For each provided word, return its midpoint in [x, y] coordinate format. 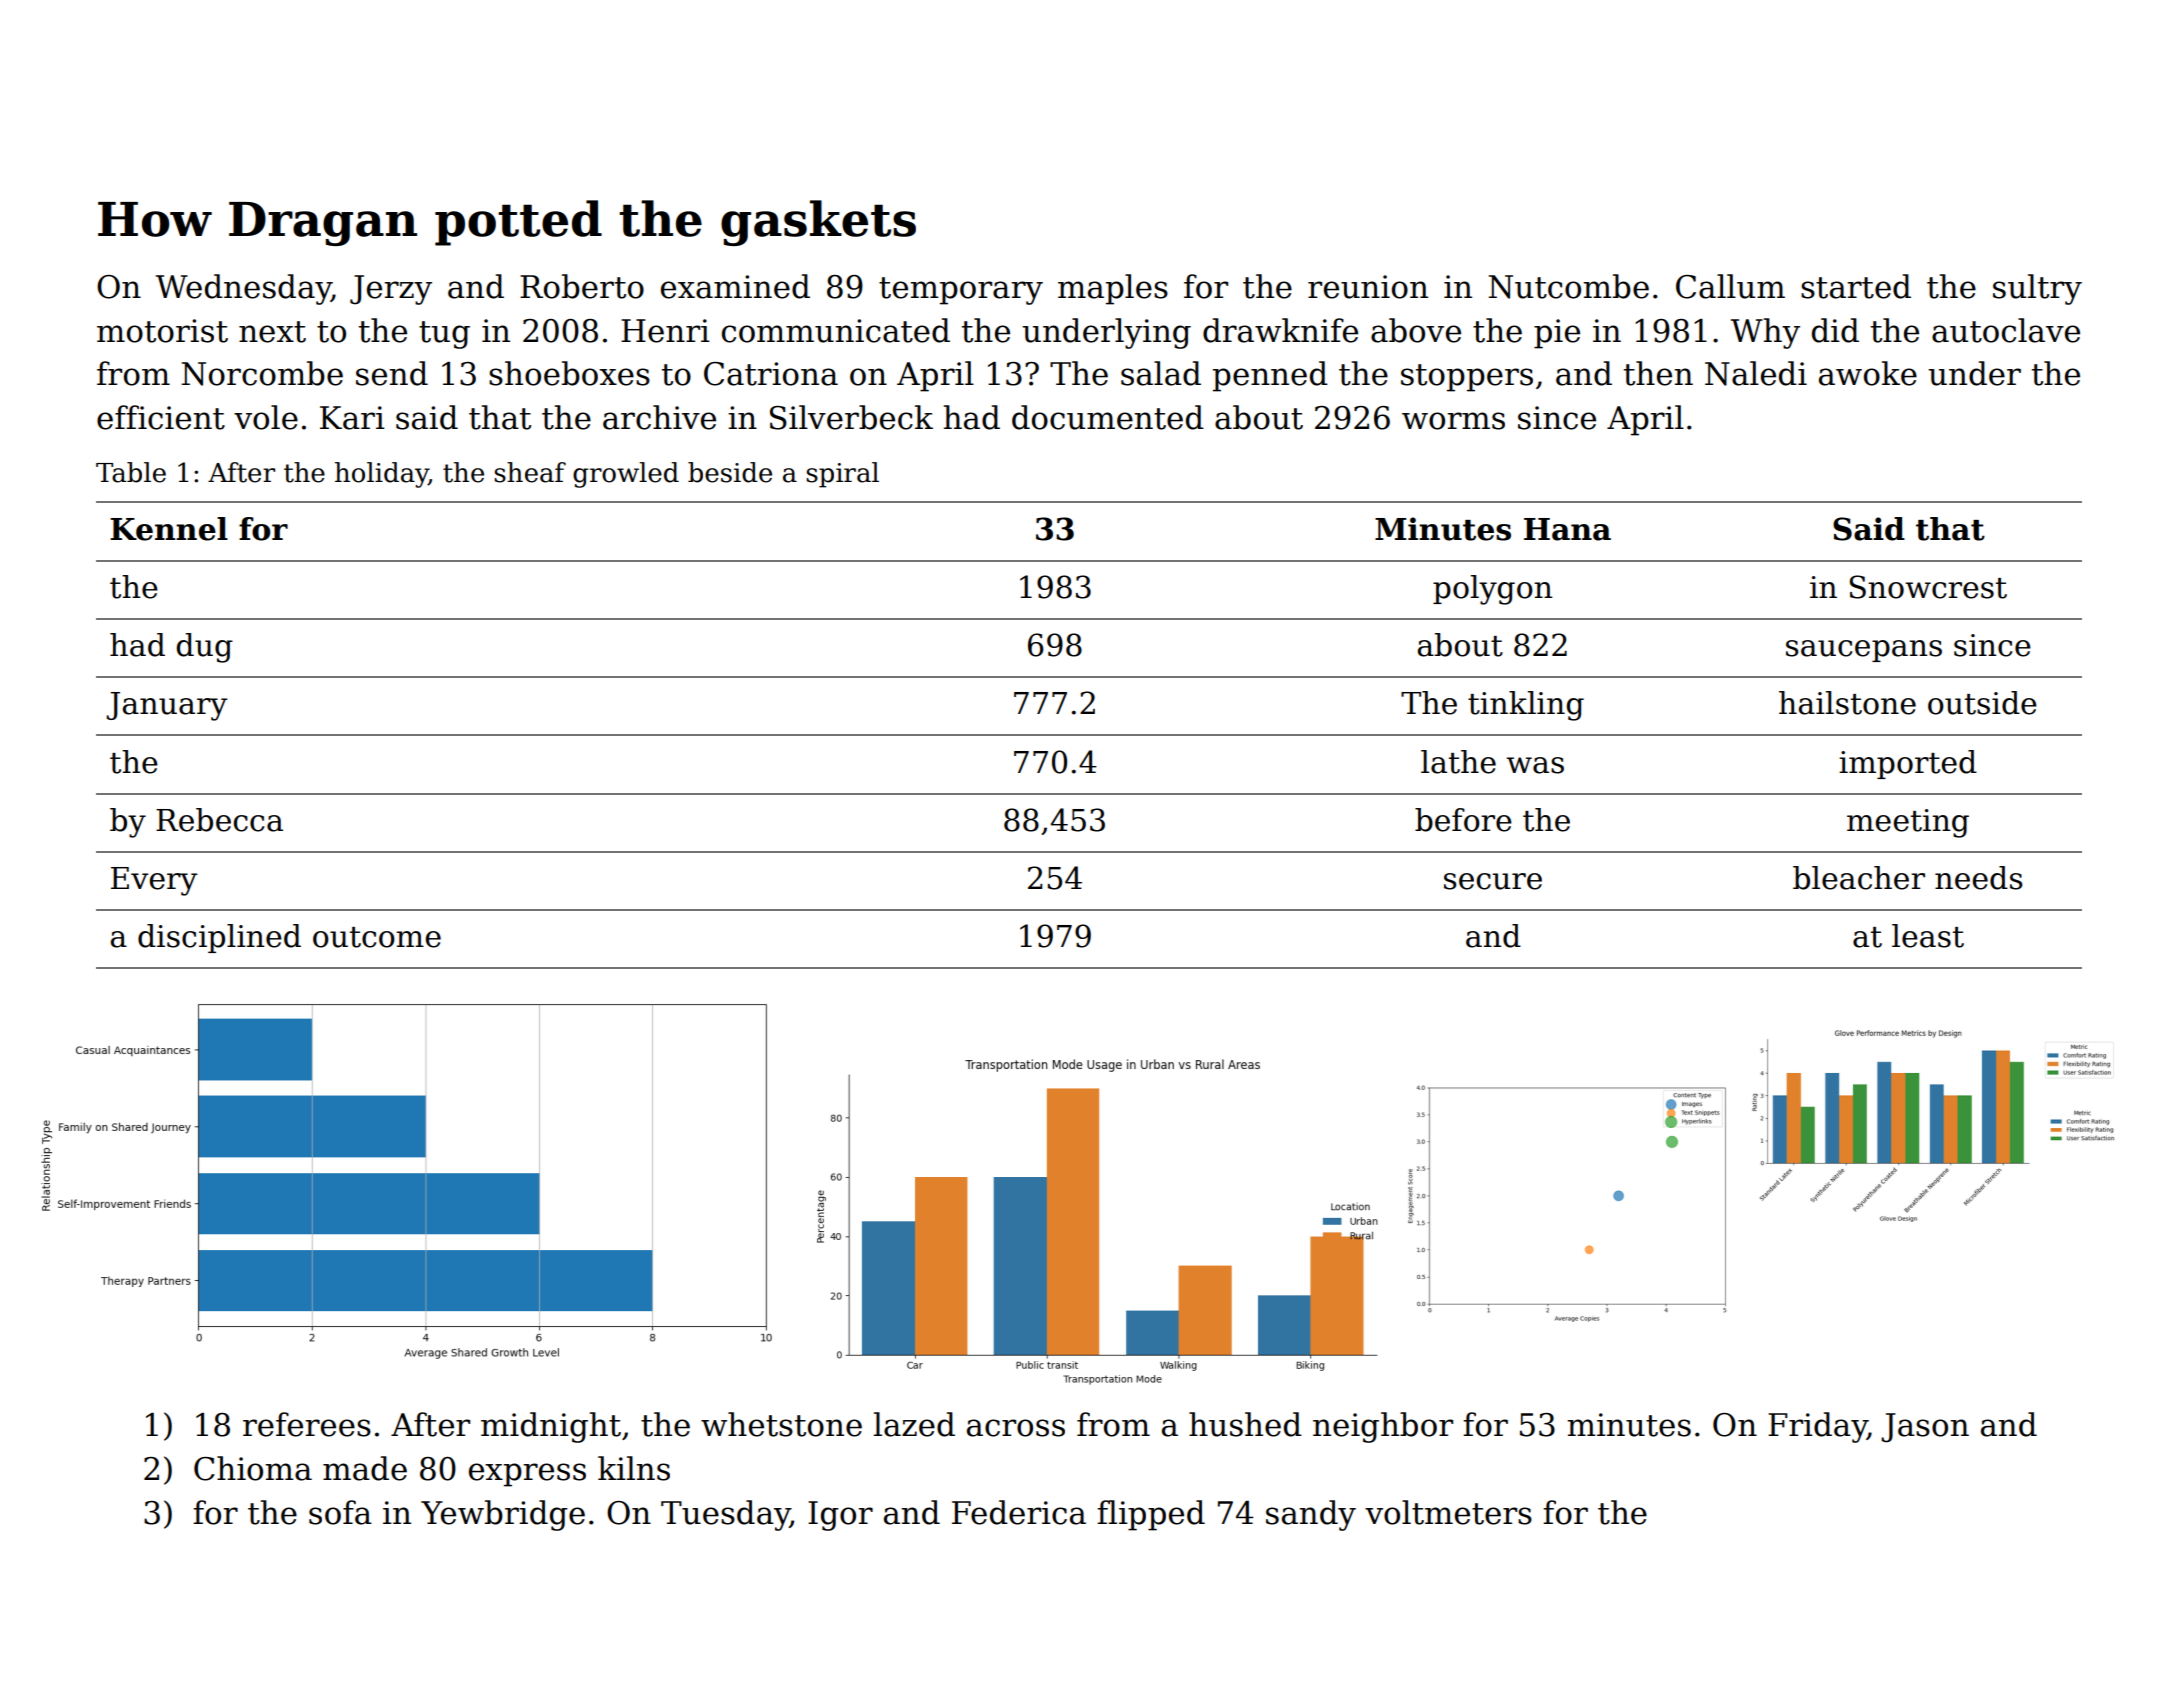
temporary [961, 291]
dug [205, 648]
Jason [1925, 1428]
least [1928, 936]
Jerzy [391, 290]
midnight [551, 1427]
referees [307, 1424]
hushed [1245, 1424]
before [1463, 820]
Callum [1730, 286]
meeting [1908, 823]
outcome [377, 937]
